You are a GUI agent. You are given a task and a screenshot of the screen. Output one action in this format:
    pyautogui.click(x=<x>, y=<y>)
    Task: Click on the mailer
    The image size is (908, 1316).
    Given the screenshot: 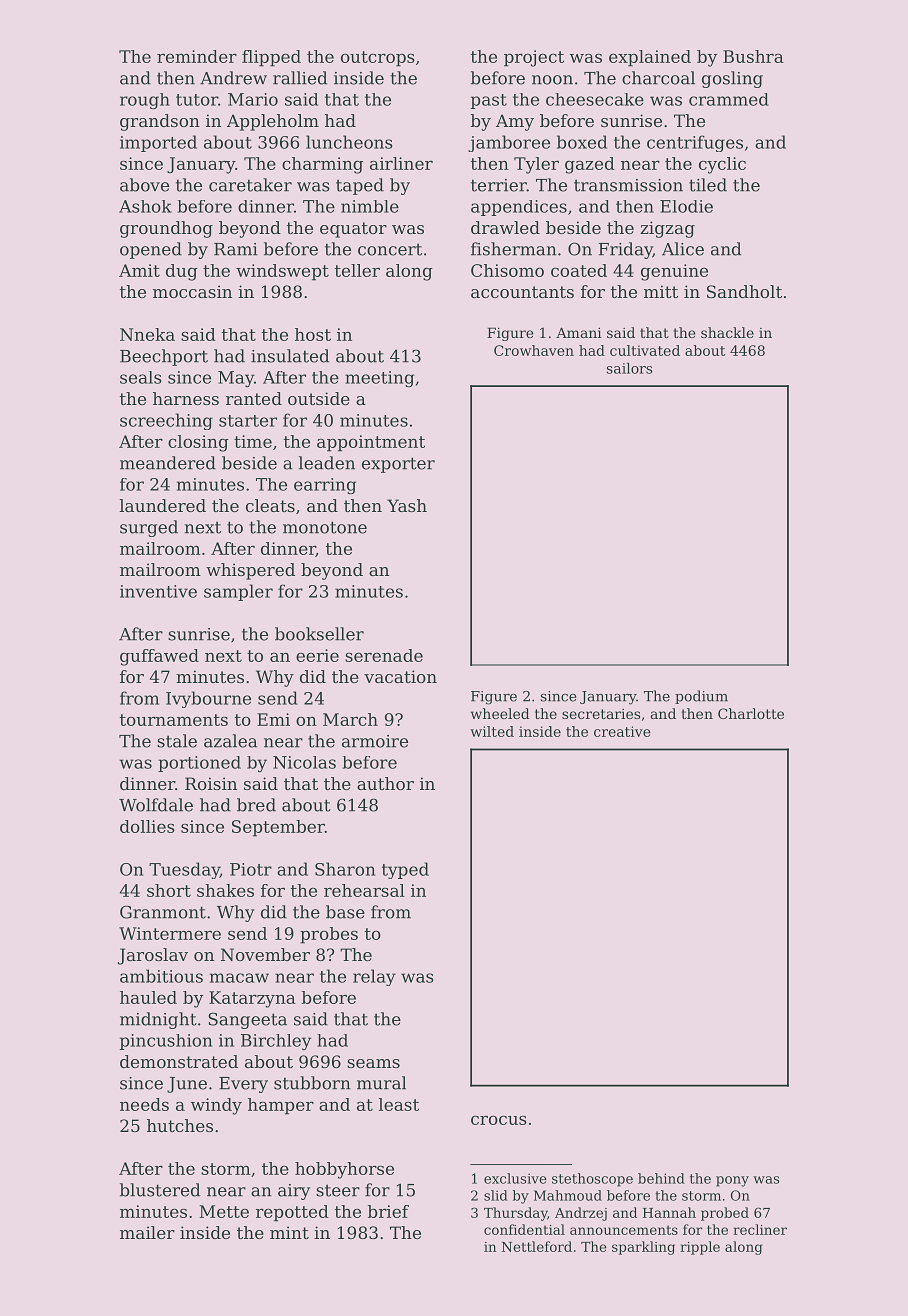 What is the action you would take?
    pyautogui.click(x=147, y=1232)
